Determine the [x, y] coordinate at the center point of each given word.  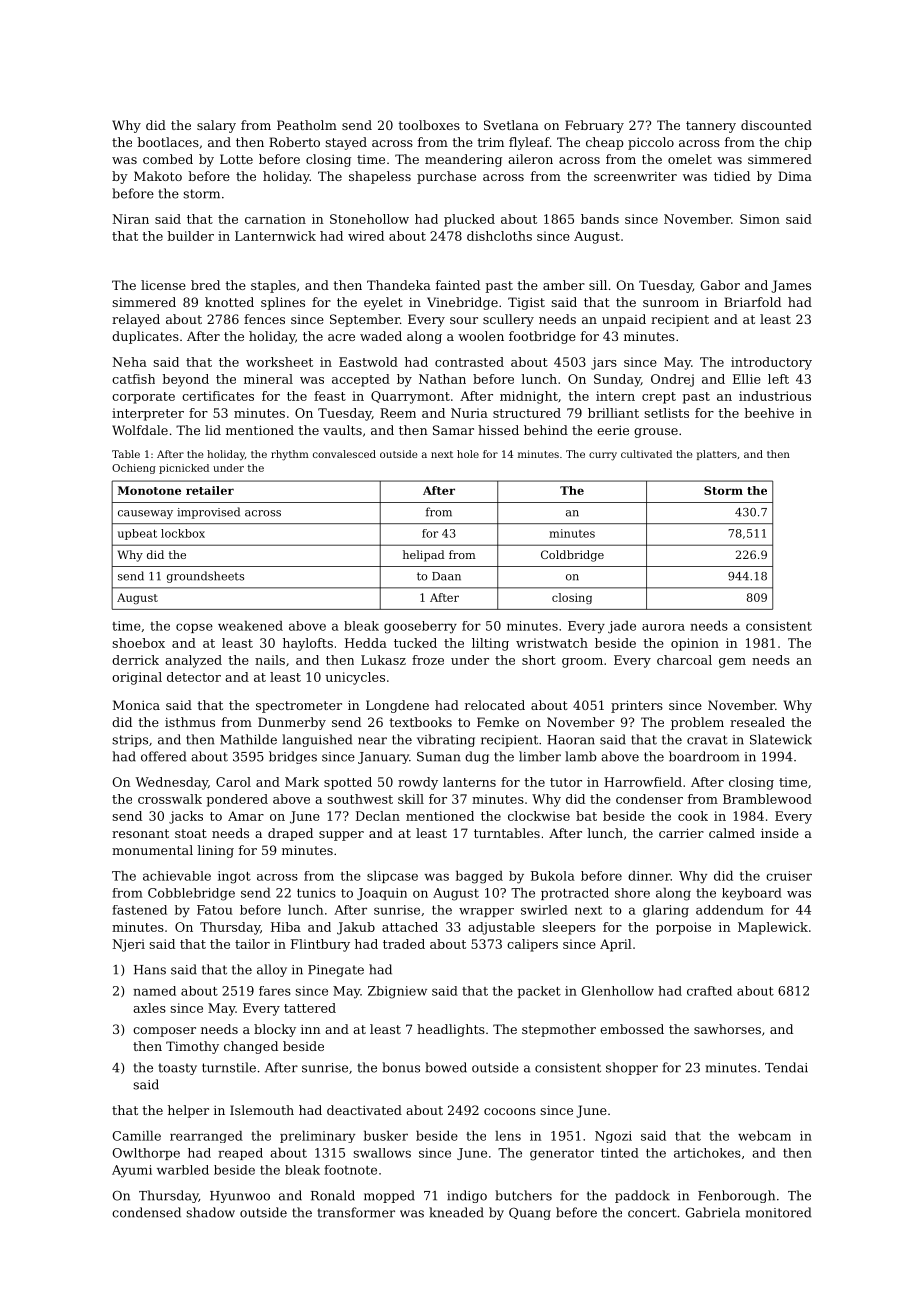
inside [780, 833]
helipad [424, 556]
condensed [146, 1212]
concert [652, 1213]
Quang [530, 1214]
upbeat [137, 534]
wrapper [486, 912]
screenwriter [635, 176]
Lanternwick [275, 236]
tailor [252, 944]
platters [717, 455]
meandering [463, 160]
